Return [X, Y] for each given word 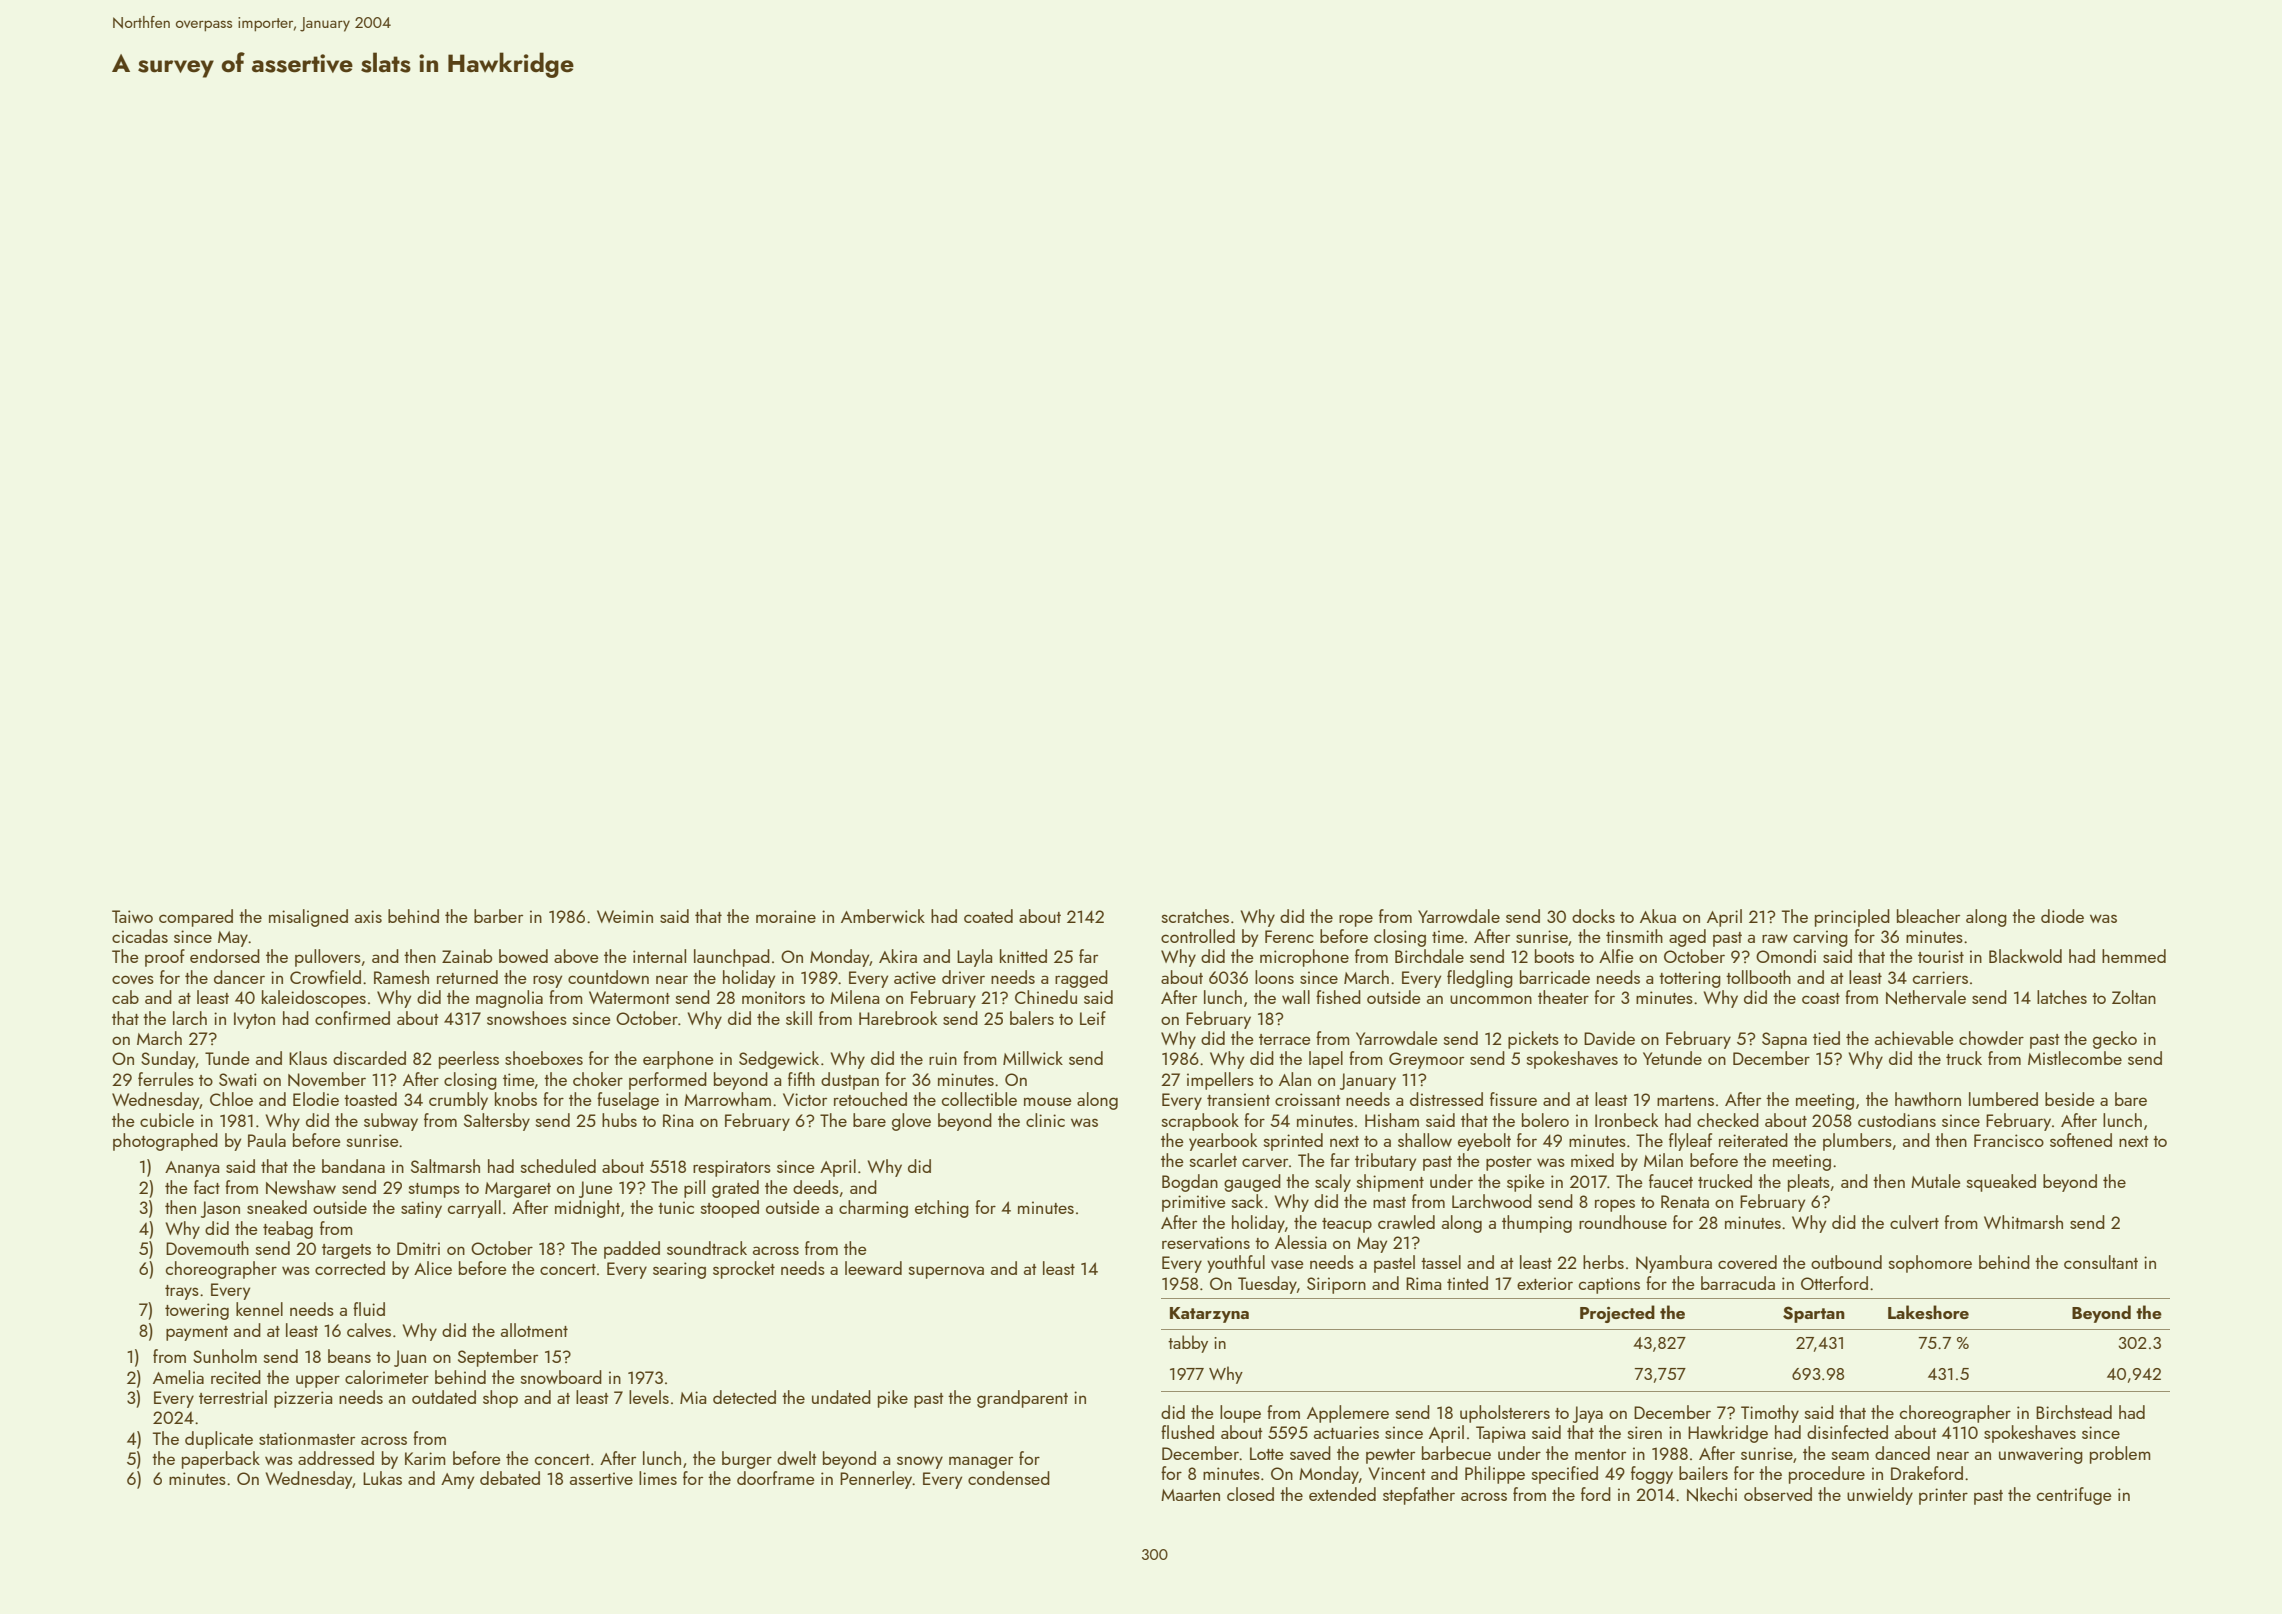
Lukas [382, 1478]
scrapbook [1200, 1122]
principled [1852, 918]
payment [197, 1333]
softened [2081, 1140]
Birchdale [1429, 956]
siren [1645, 1432]
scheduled [558, 1166]
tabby [1188, 1344]
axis [368, 916]
